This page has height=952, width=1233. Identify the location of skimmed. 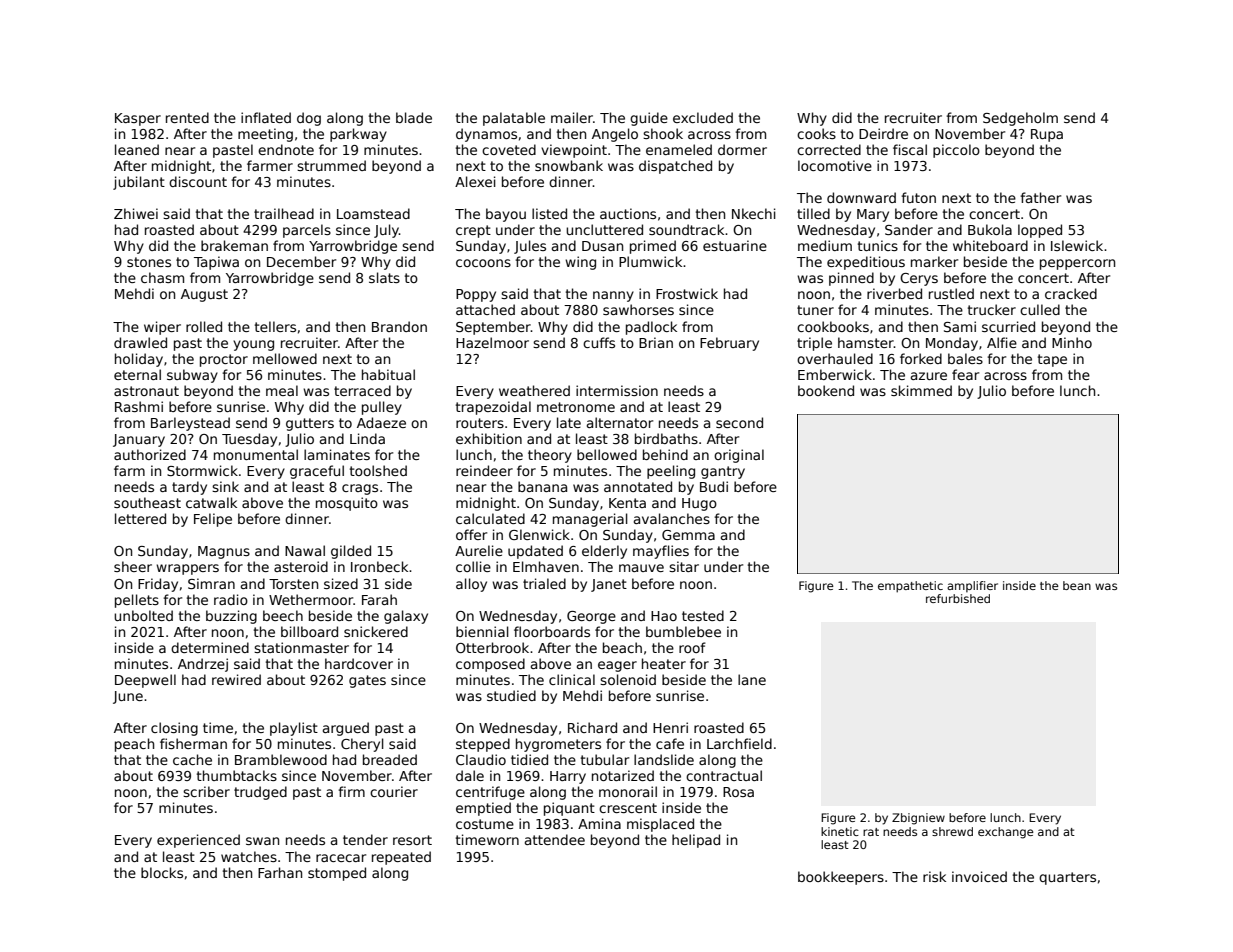
(921, 390).
